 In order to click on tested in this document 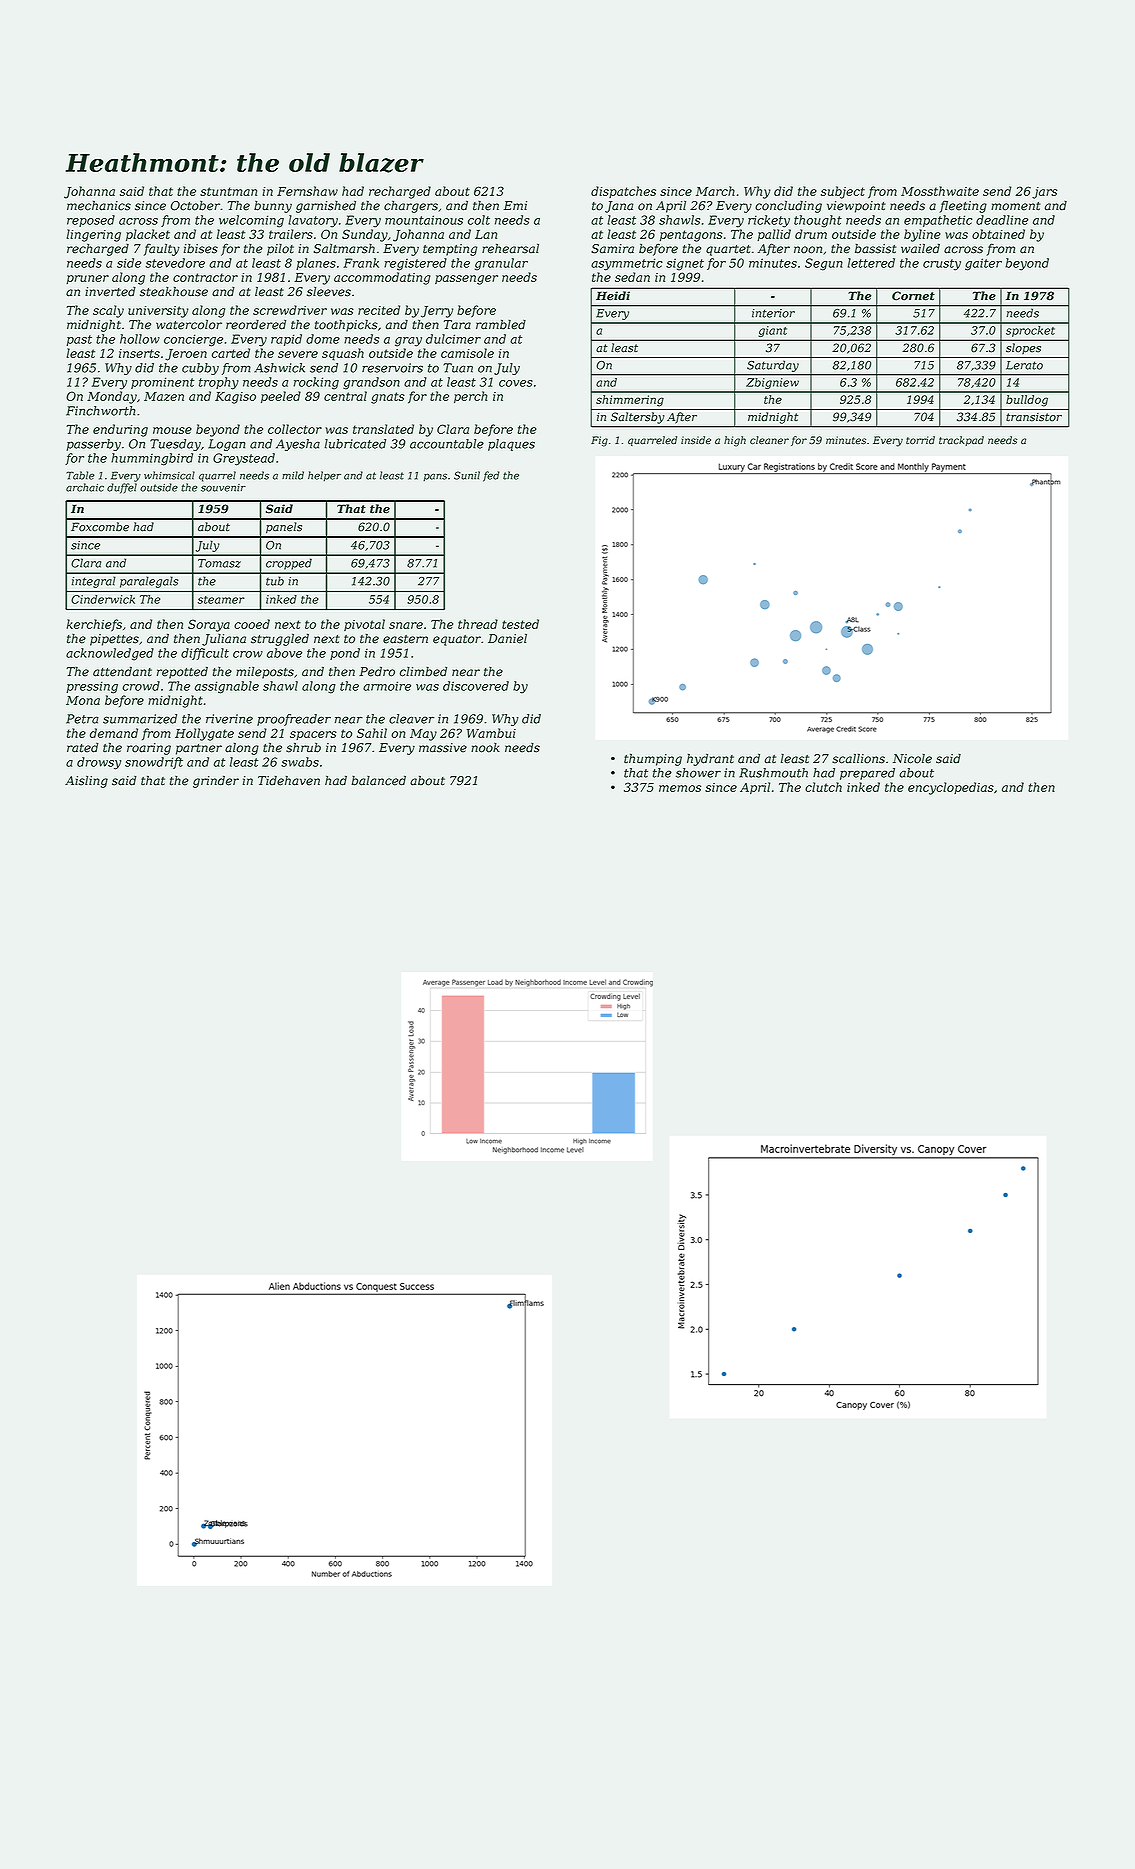, I will do `click(520, 624)`.
